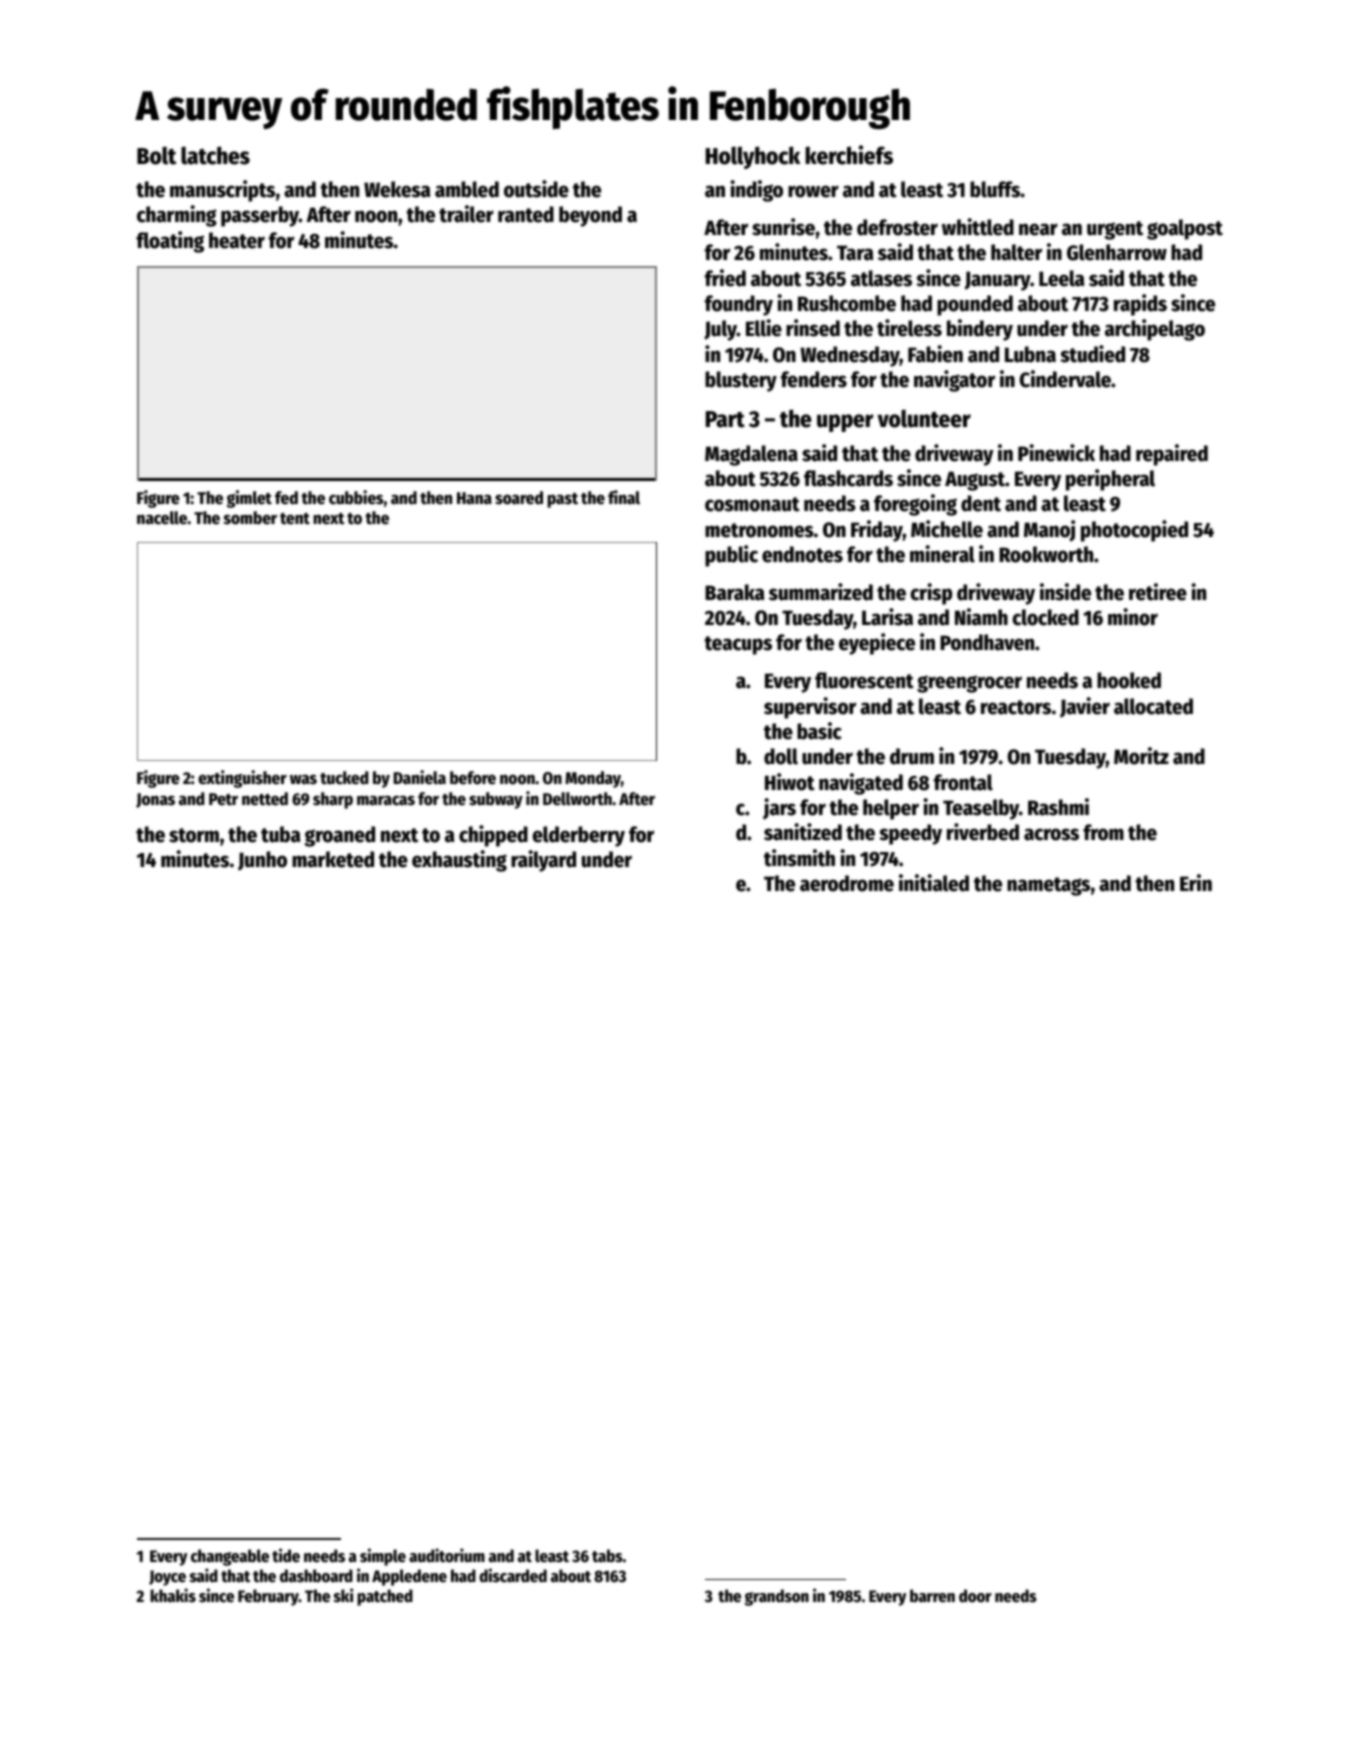 This document has width=1362, height=1762. I want to click on kerchiefs, so click(849, 155).
